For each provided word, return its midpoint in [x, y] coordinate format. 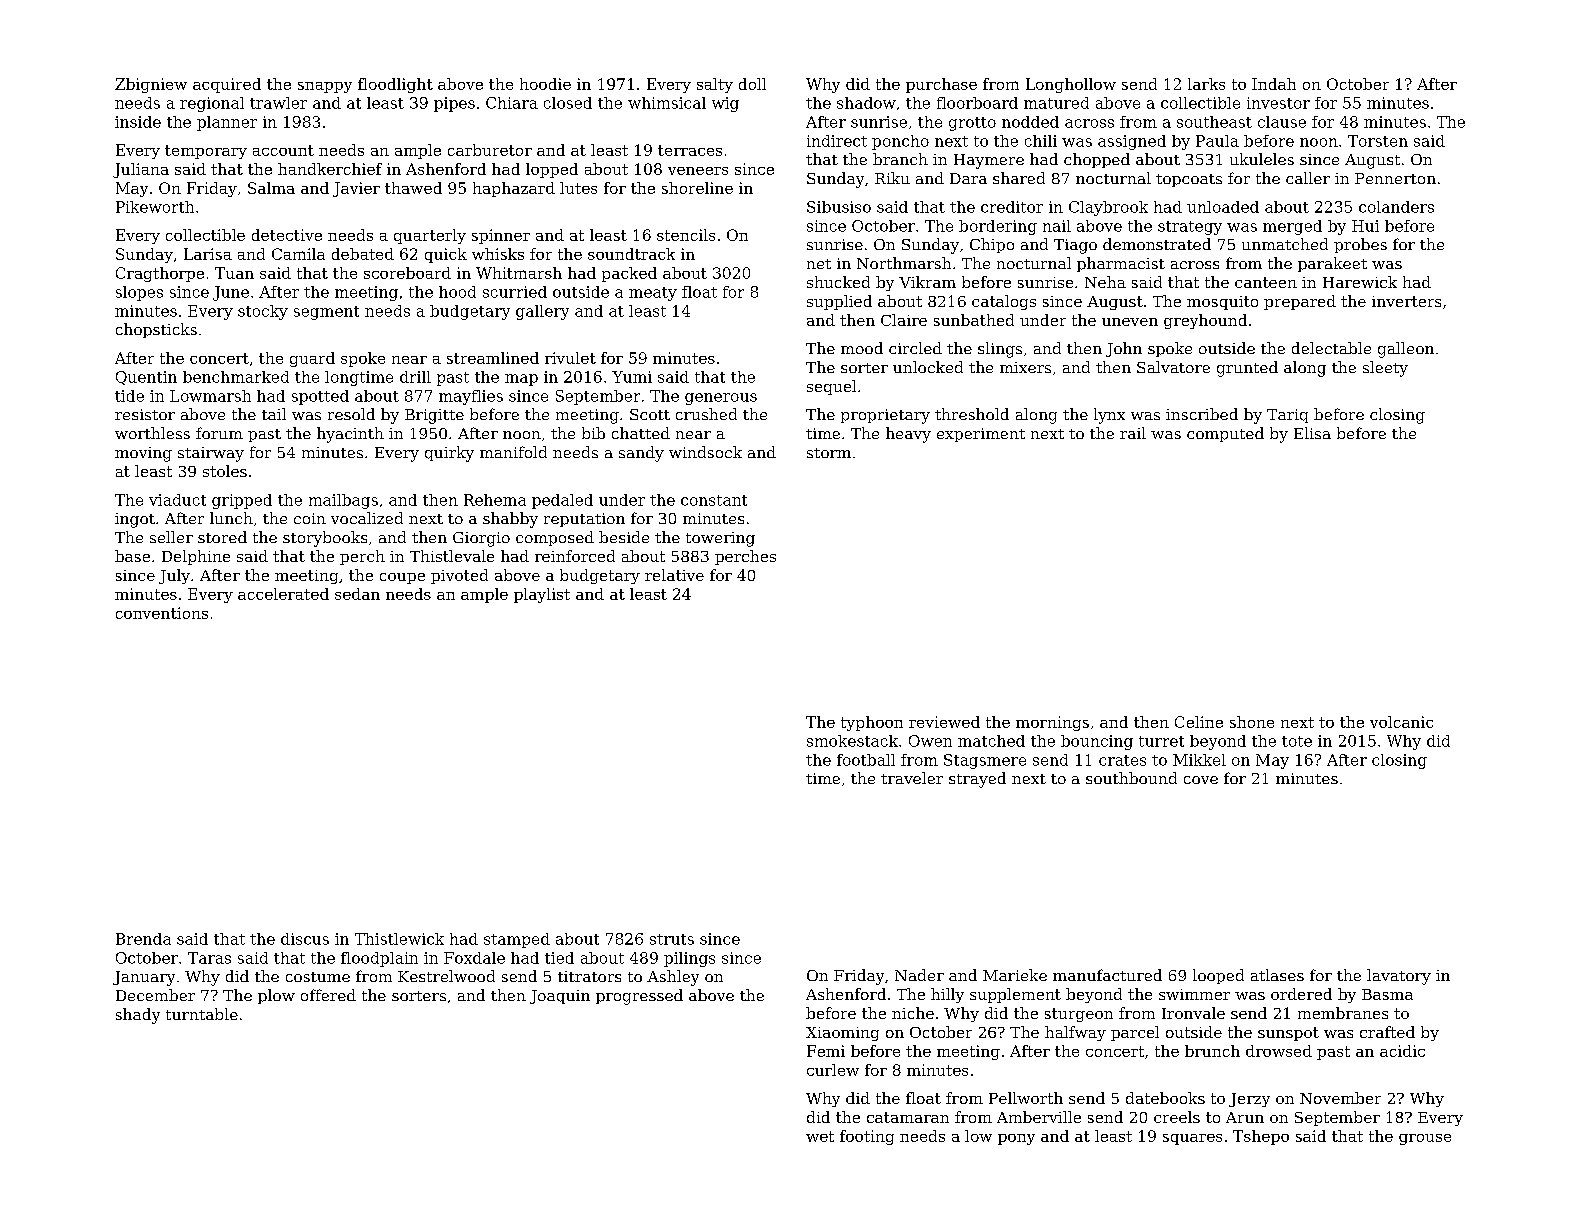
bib [593, 433]
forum [219, 433]
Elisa [1312, 433]
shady [138, 1016]
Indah [1274, 84]
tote [1297, 741]
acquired [227, 85]
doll [752, 84]
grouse [1425, 1139]
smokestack [852, 741]
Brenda [143, 939]
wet [820, 1136]
